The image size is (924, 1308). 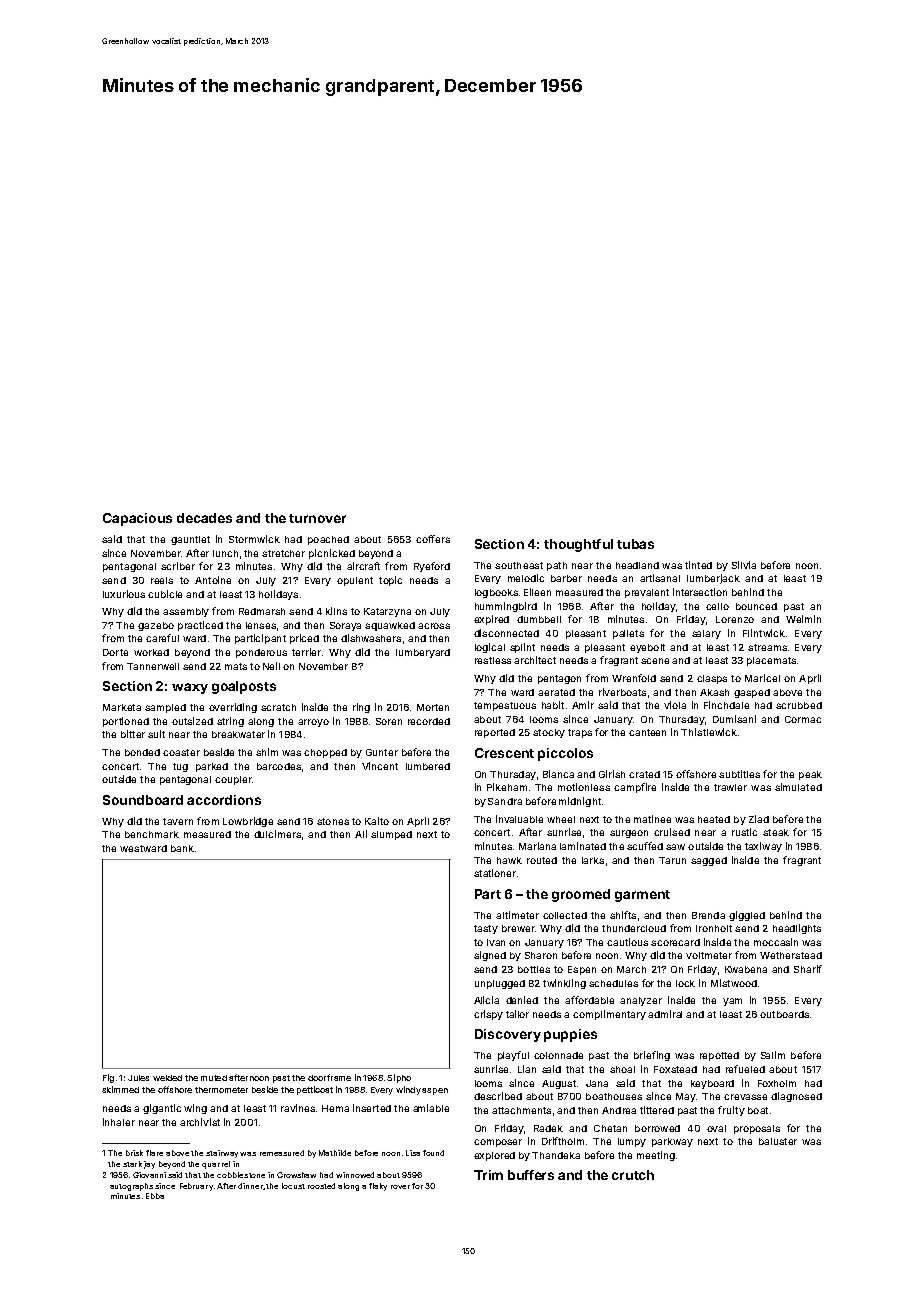 I want to click on Alicia, so click(x=486, y=1000).
